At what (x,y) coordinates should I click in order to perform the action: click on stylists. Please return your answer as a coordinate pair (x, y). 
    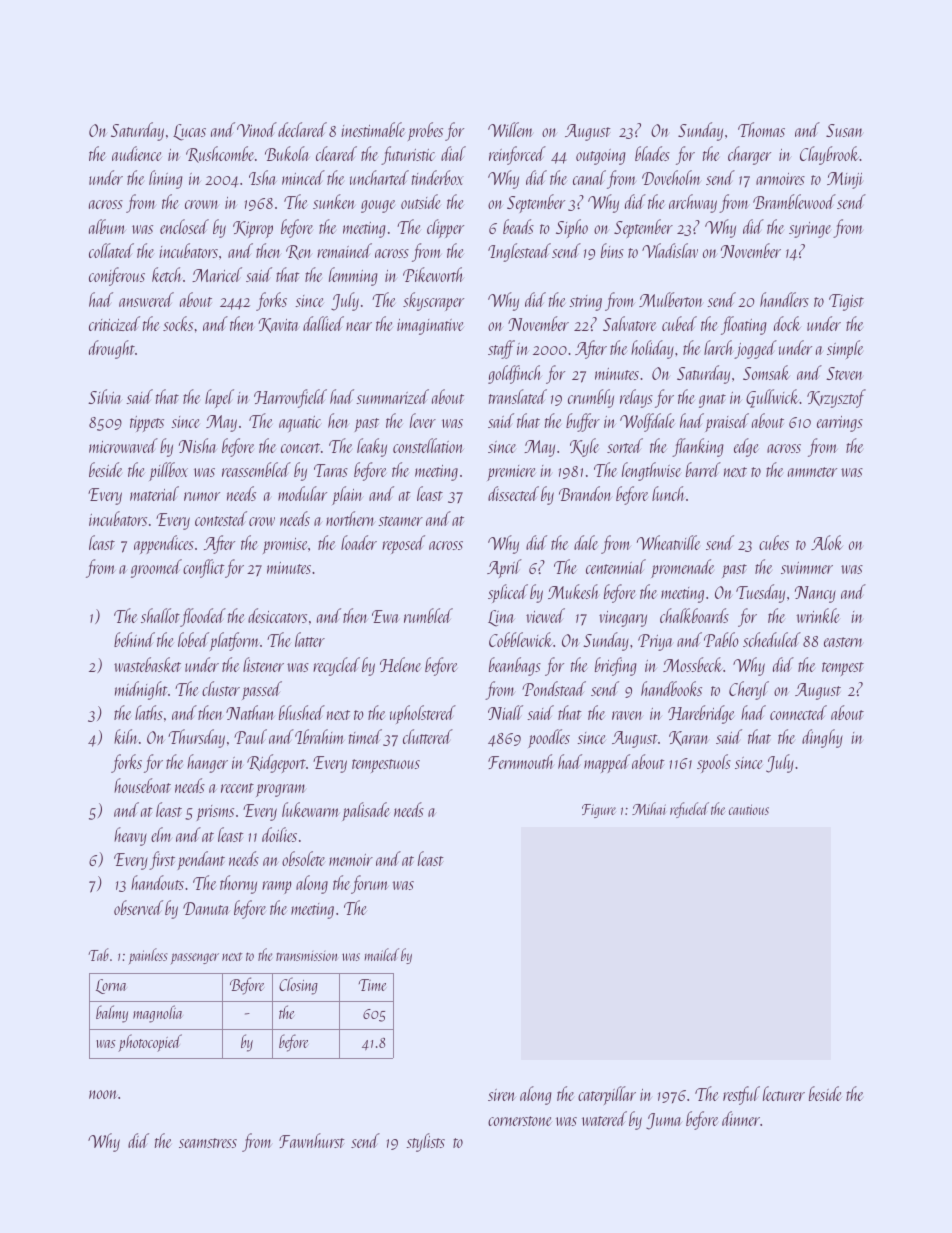
    Looking at the image, I should click on (425, 1142).
